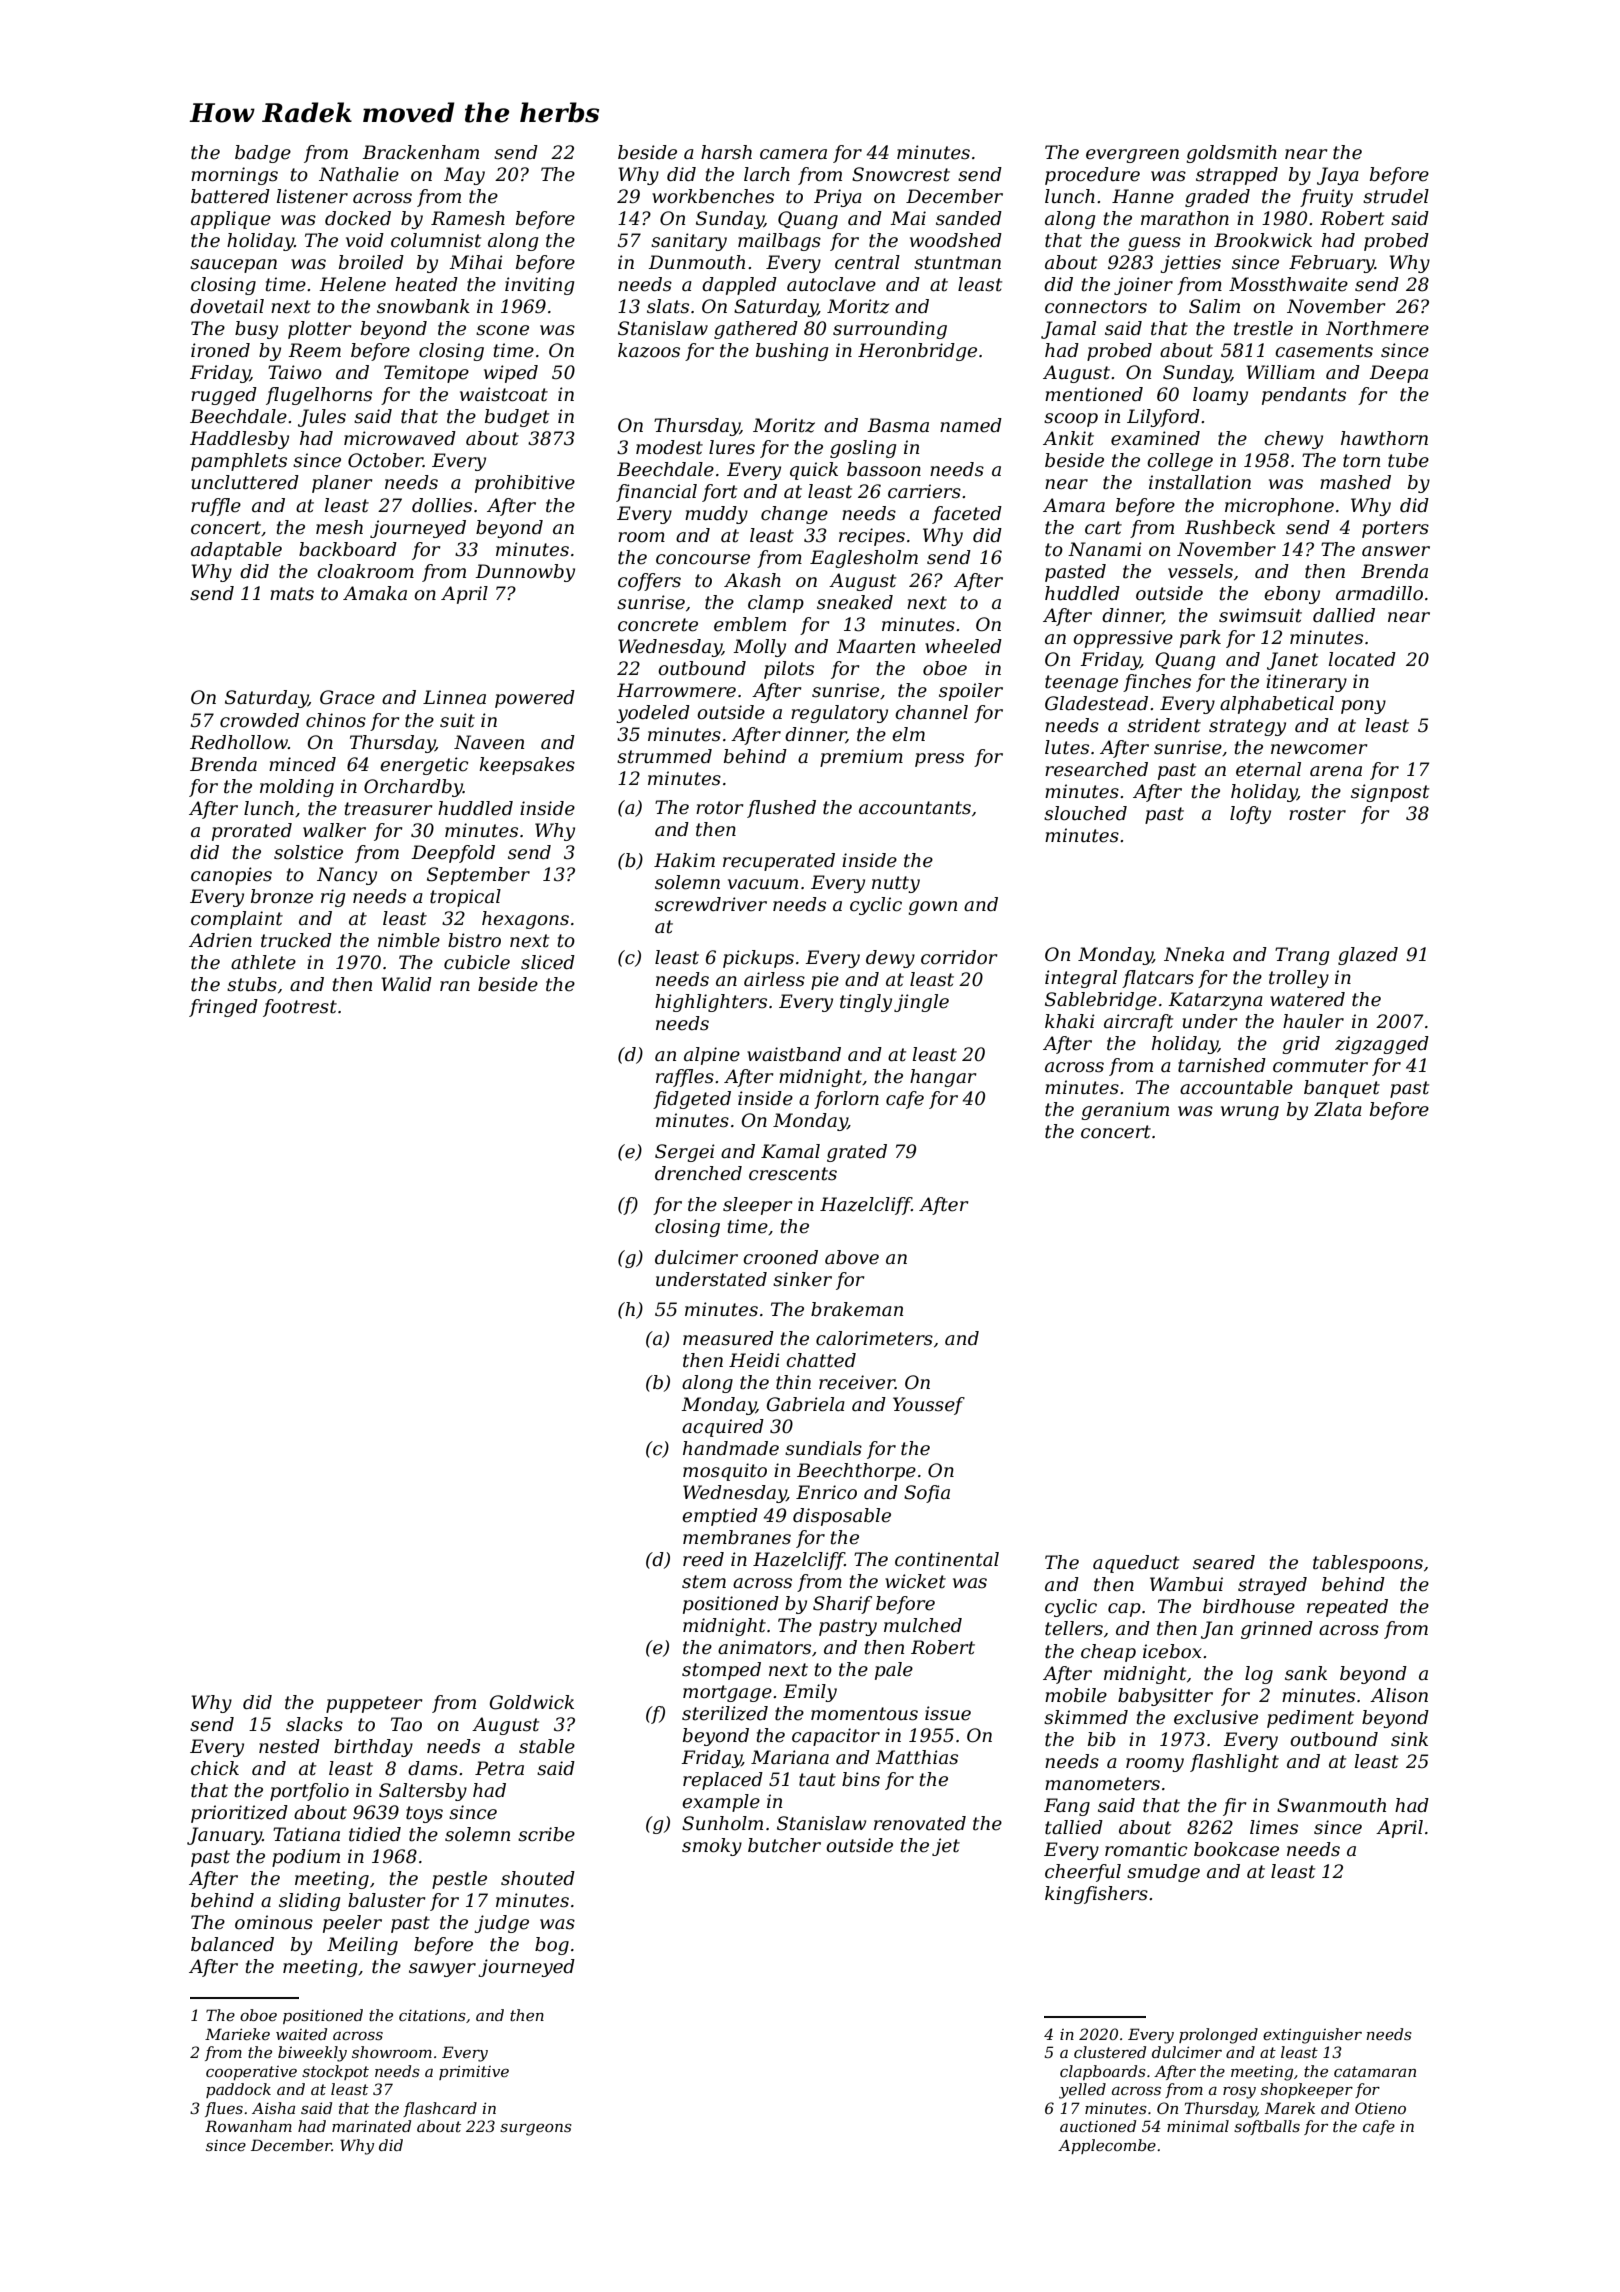 The image size is (1620, 2292). Describe the element at coordinates (780, 1257) in the image. I see `crooned` at that location.
